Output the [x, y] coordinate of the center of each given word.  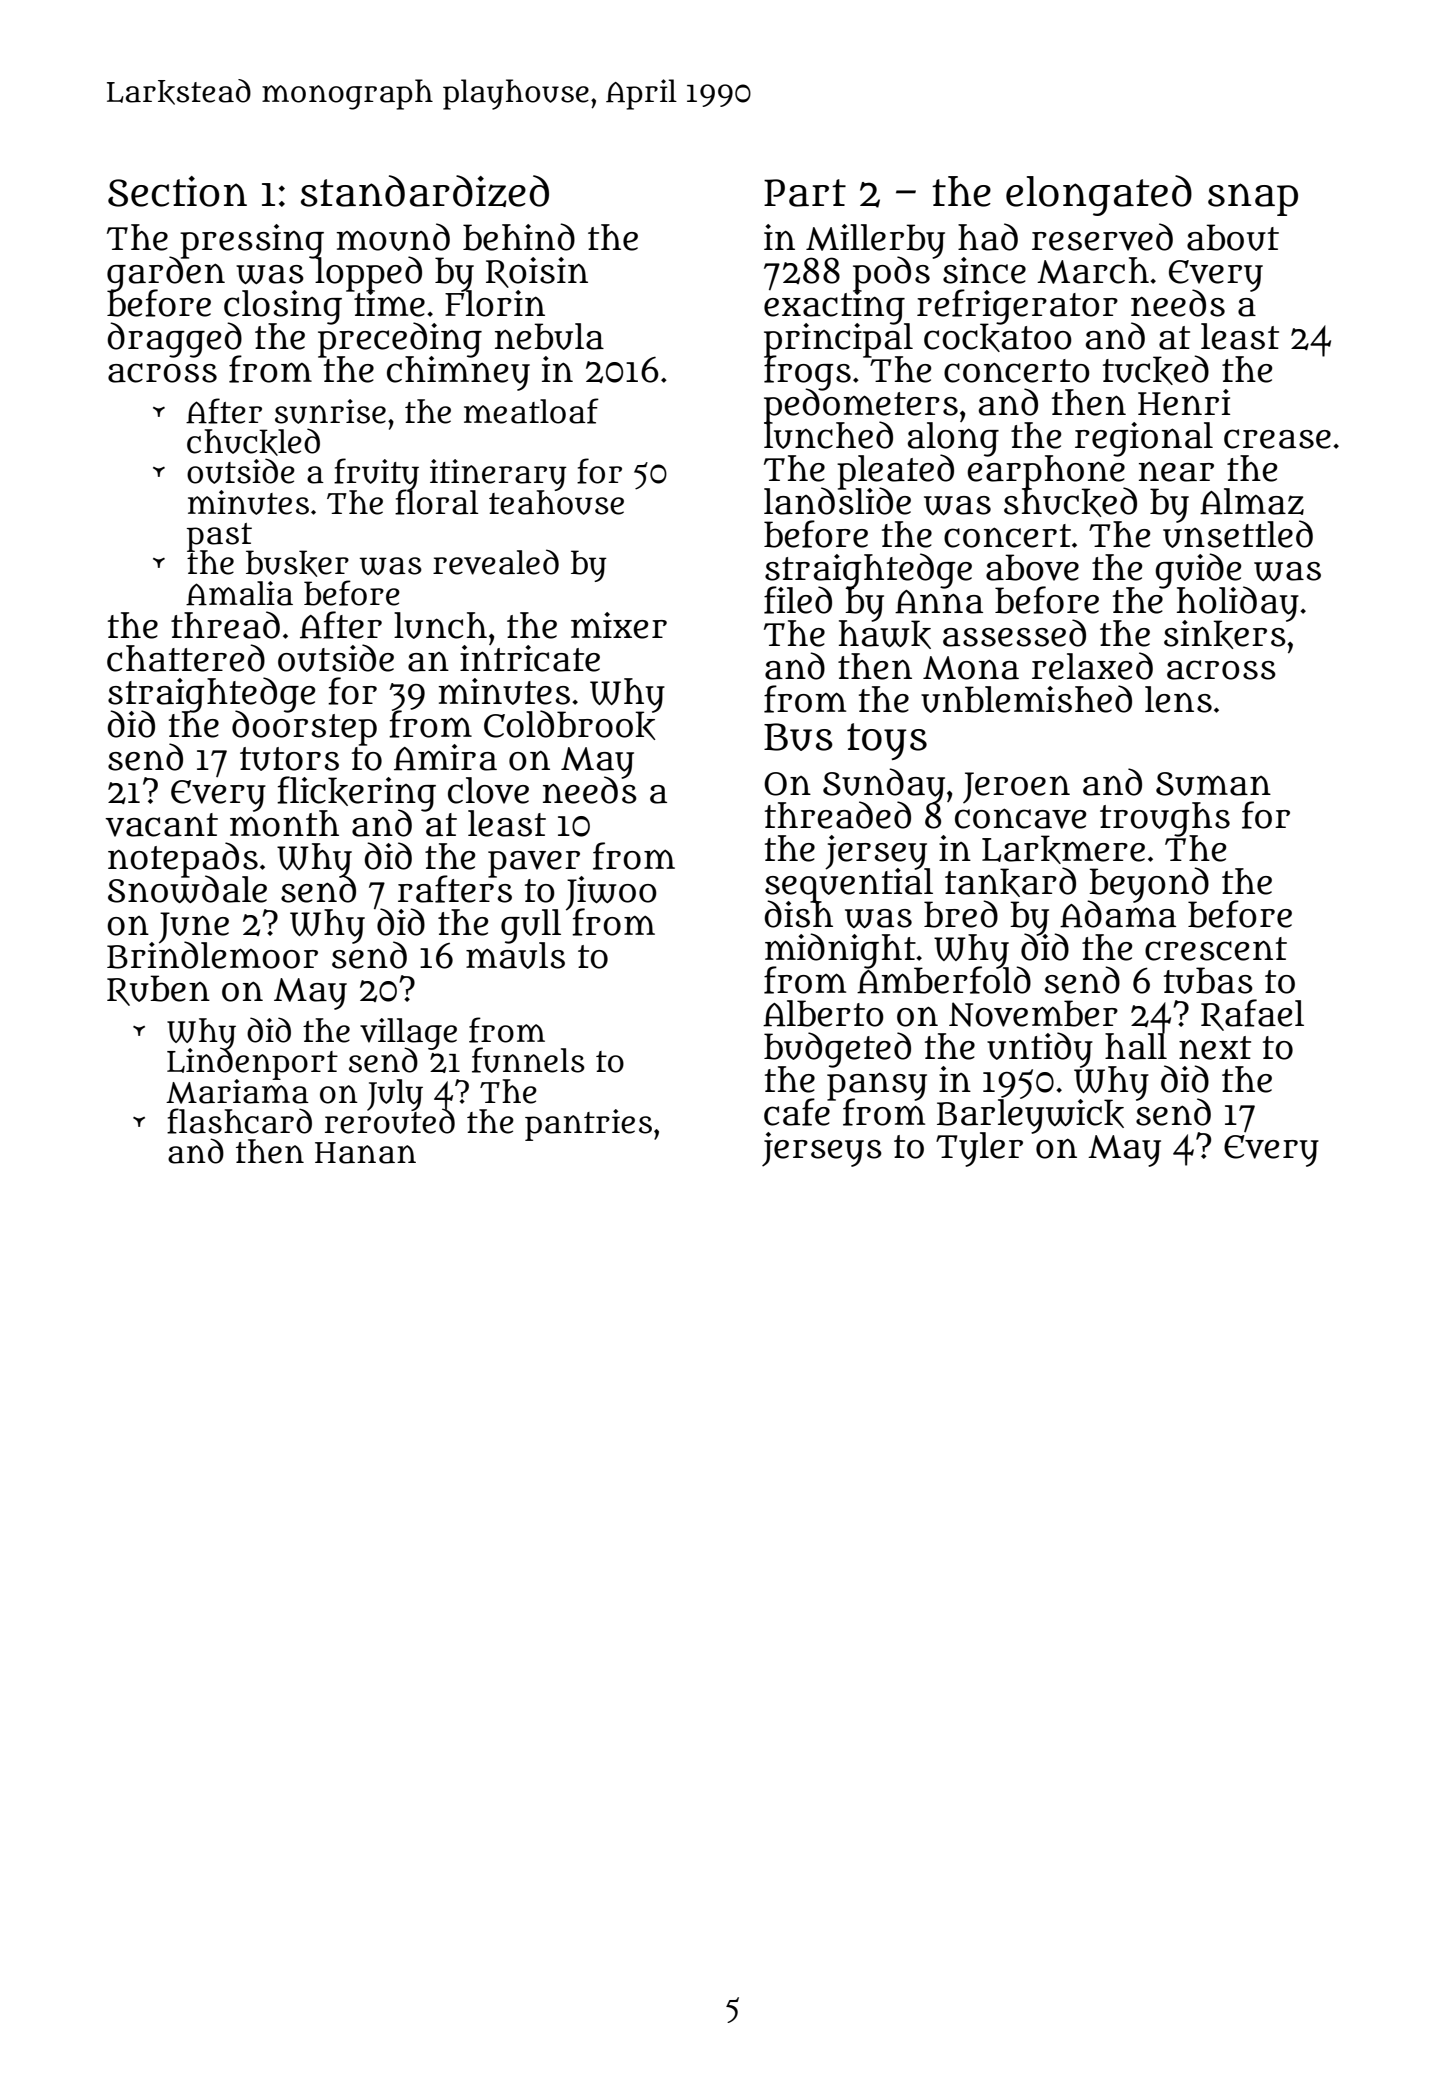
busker [297, 563]
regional [1144, 439]
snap [1253, 199]
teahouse [556, 503]
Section [177, 191]
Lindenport [252, 1064]
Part [805, 193]
